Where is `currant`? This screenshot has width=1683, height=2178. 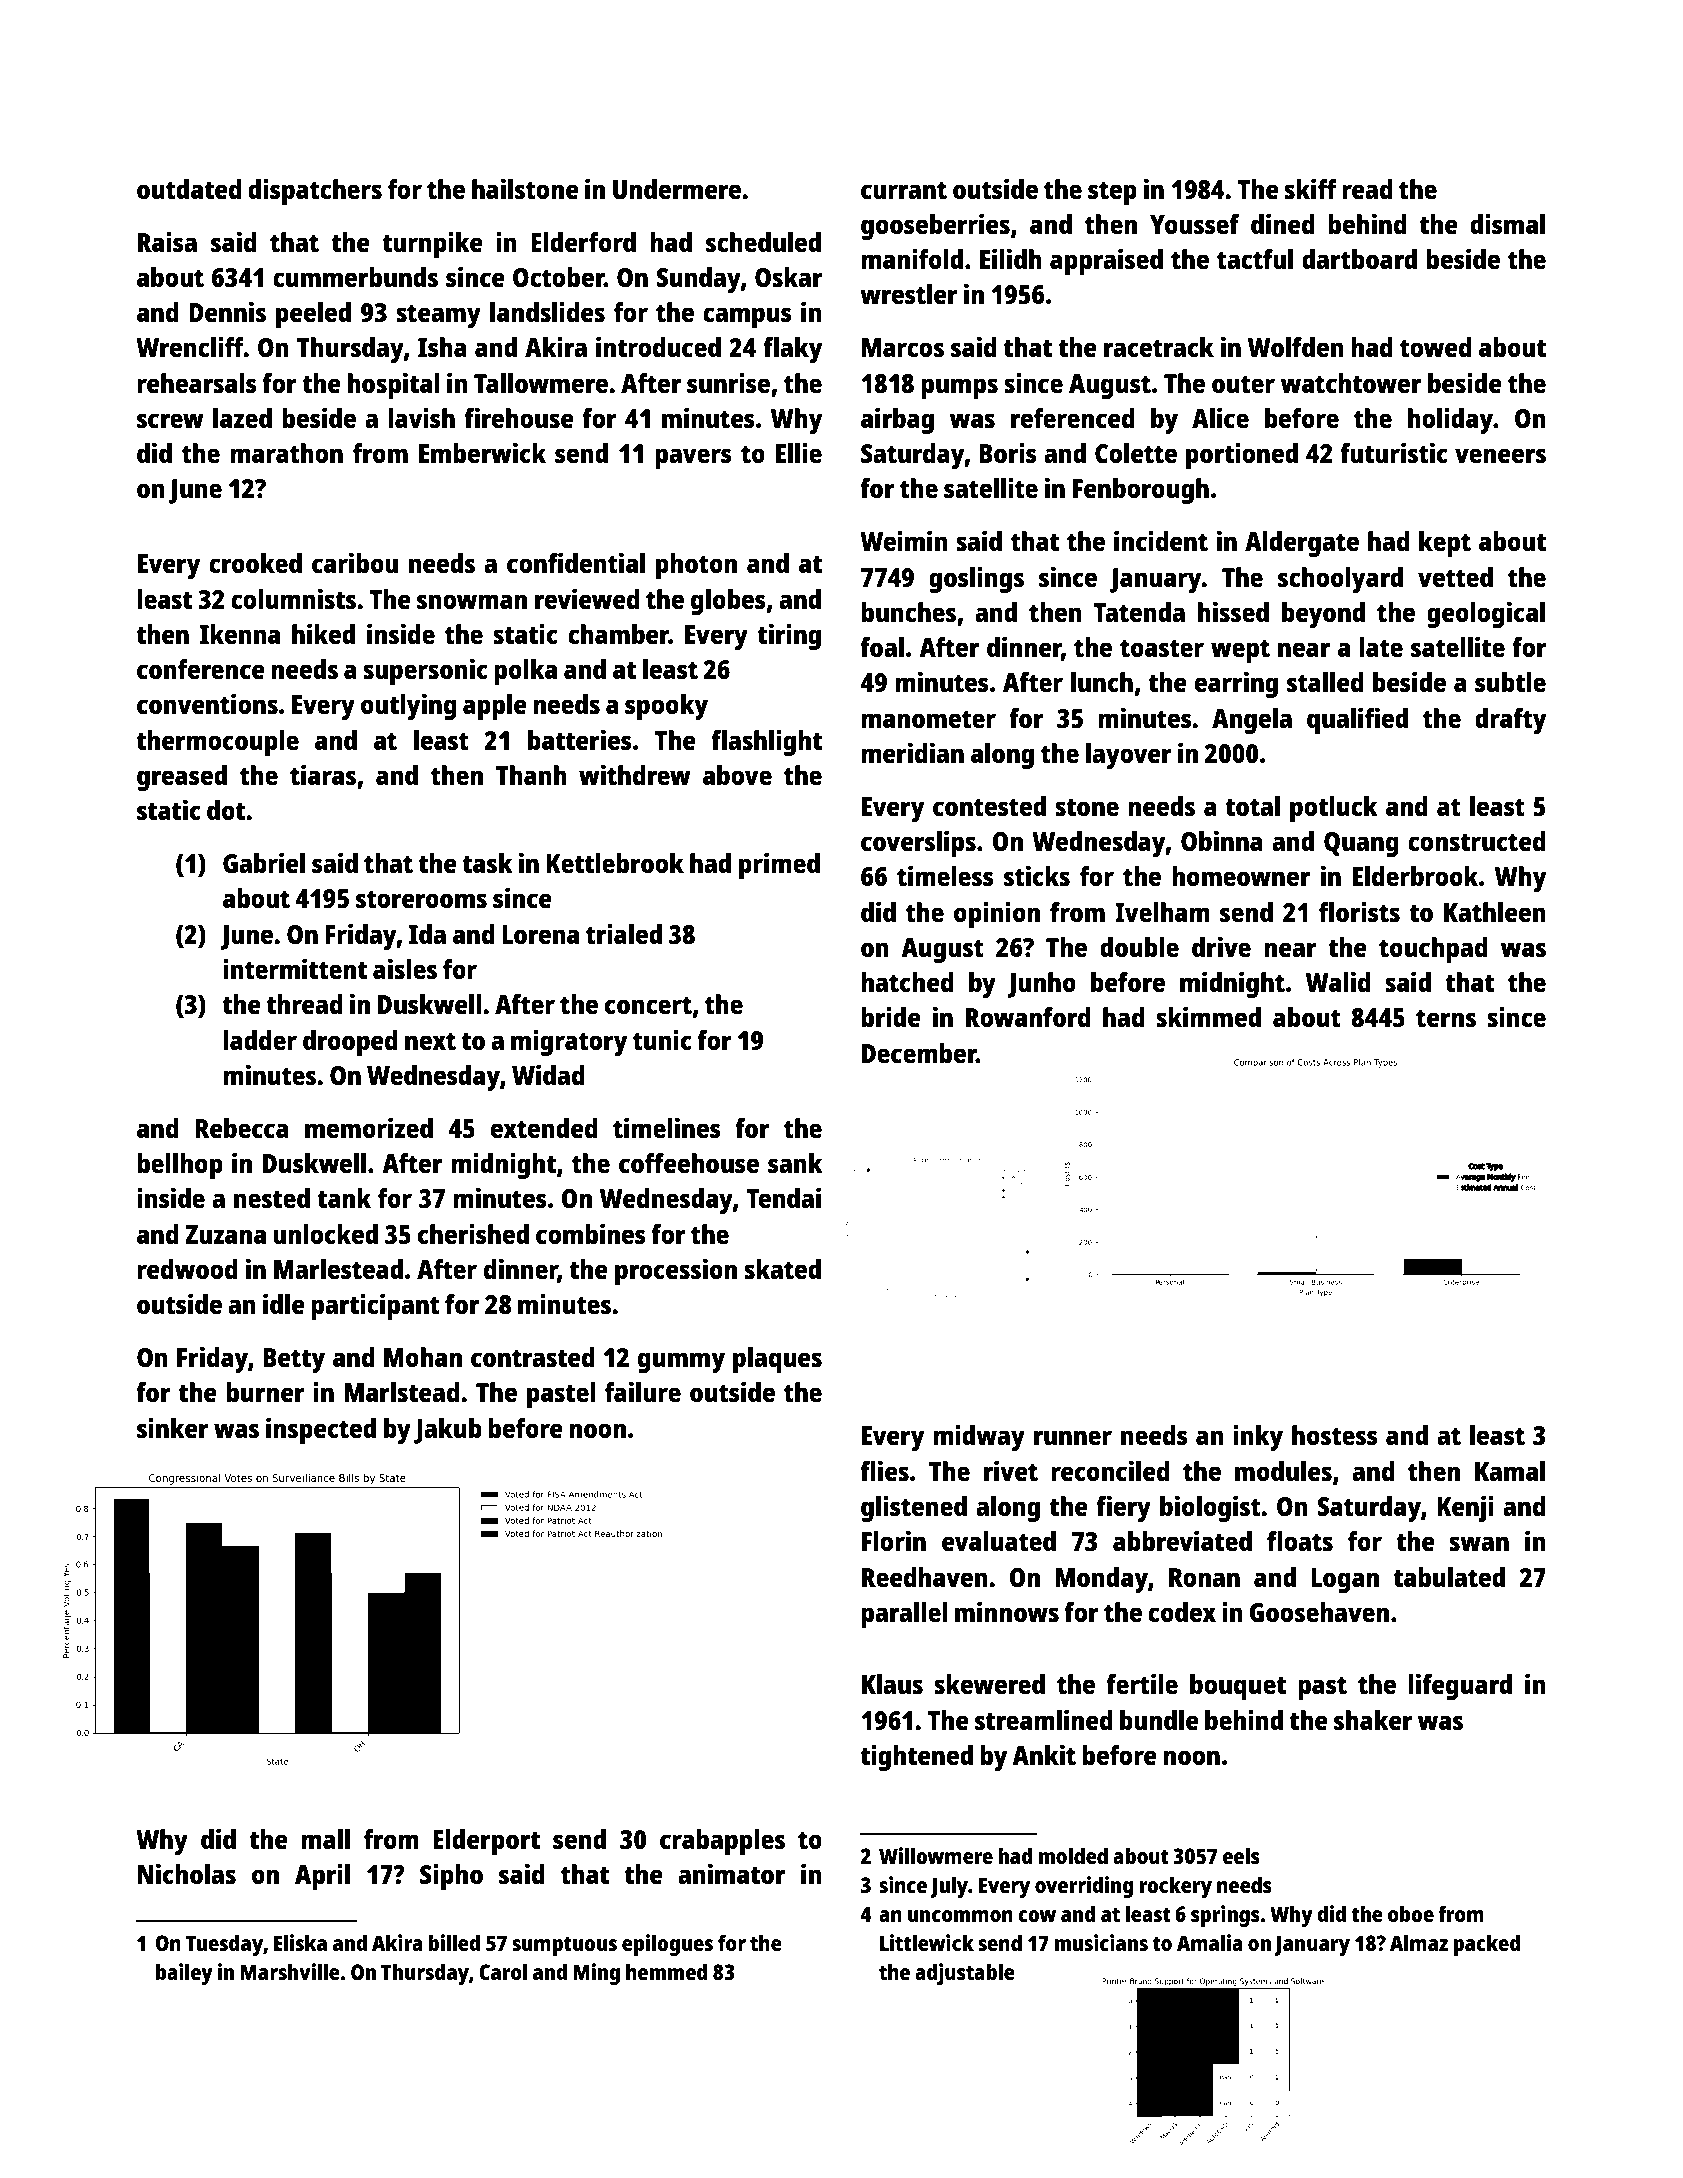
currant is located at coordinates (904, 190).
